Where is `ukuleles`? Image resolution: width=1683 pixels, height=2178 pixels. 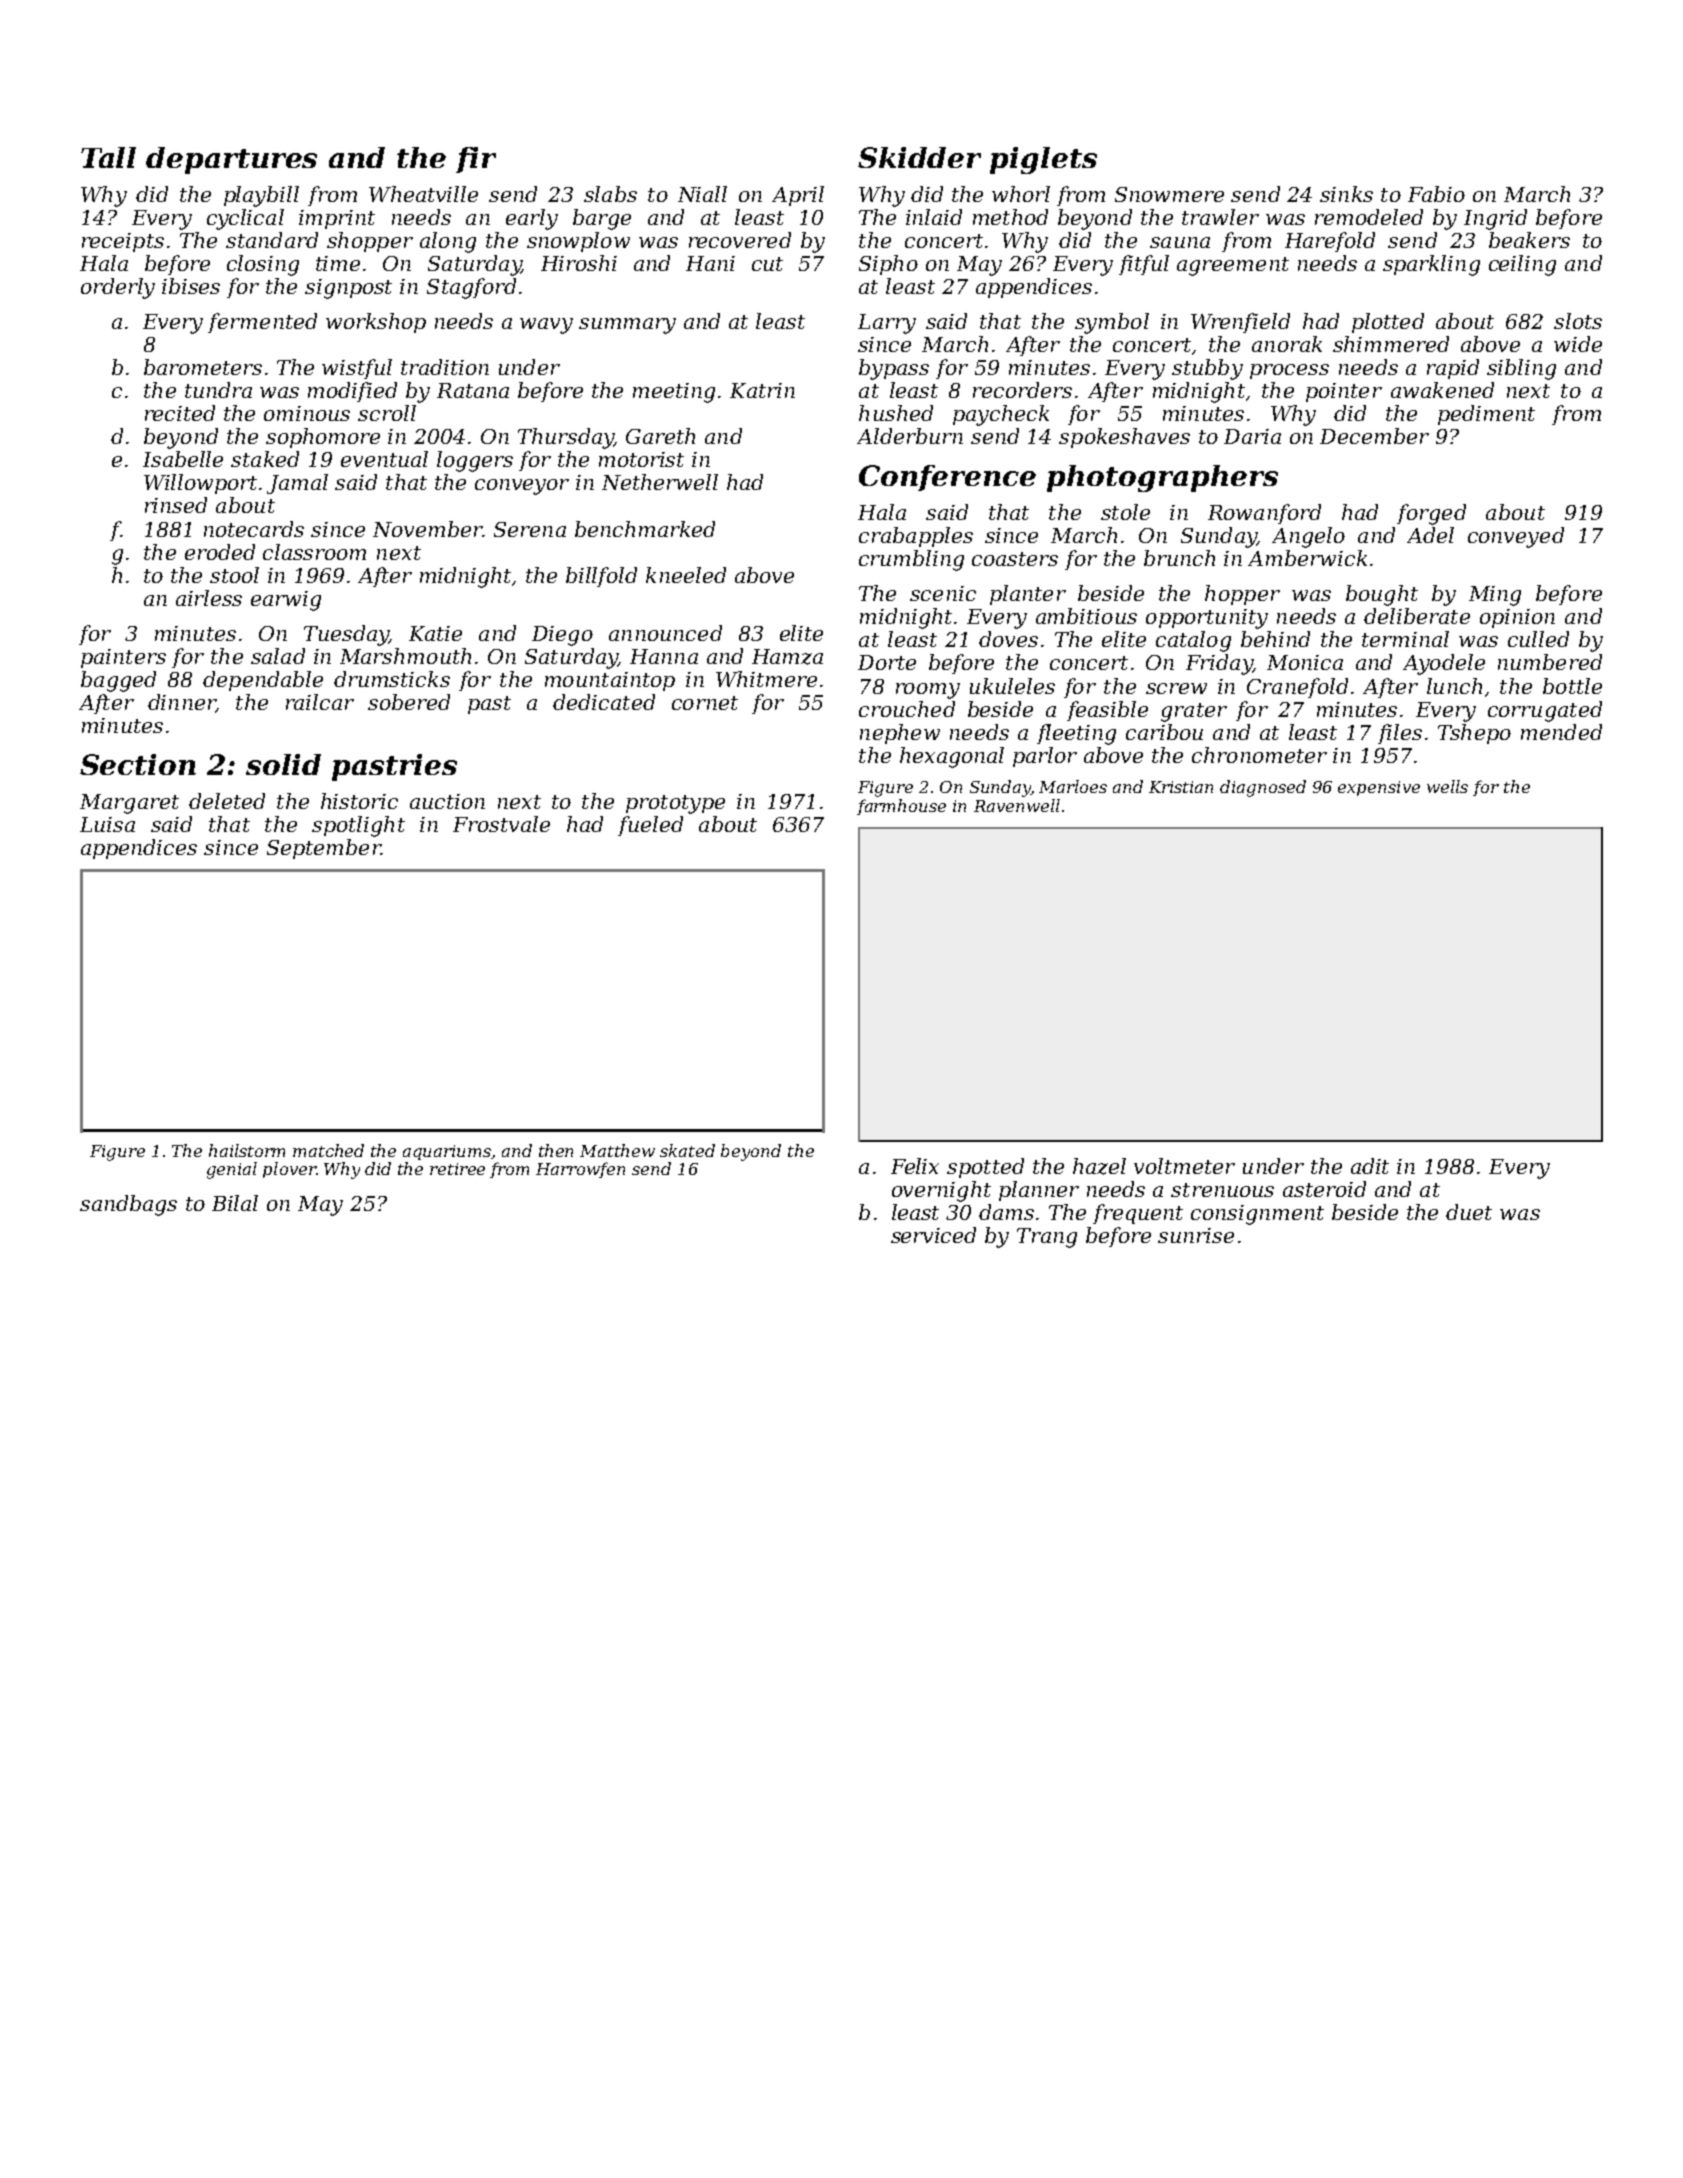
ukuleles is located at coordinates (1012, 686).
